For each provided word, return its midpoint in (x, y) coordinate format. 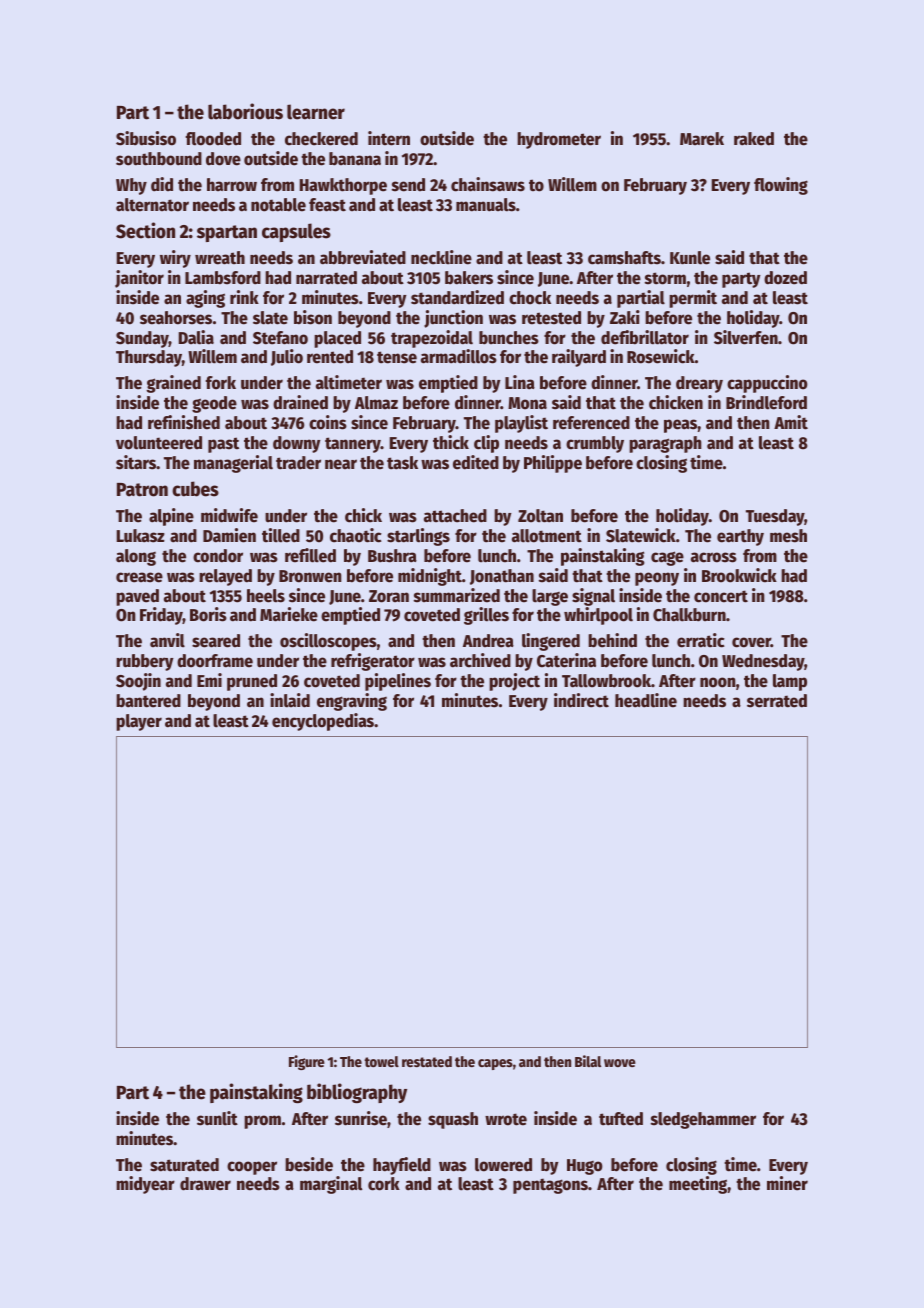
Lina (520, 382)
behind (612, 640)
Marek (702, 139)
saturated (184, 1165)
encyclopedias (323, 722)
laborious (245, 111)
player (139, 722)
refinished (184, 422)
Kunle (690, 258)
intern (389, 138)
